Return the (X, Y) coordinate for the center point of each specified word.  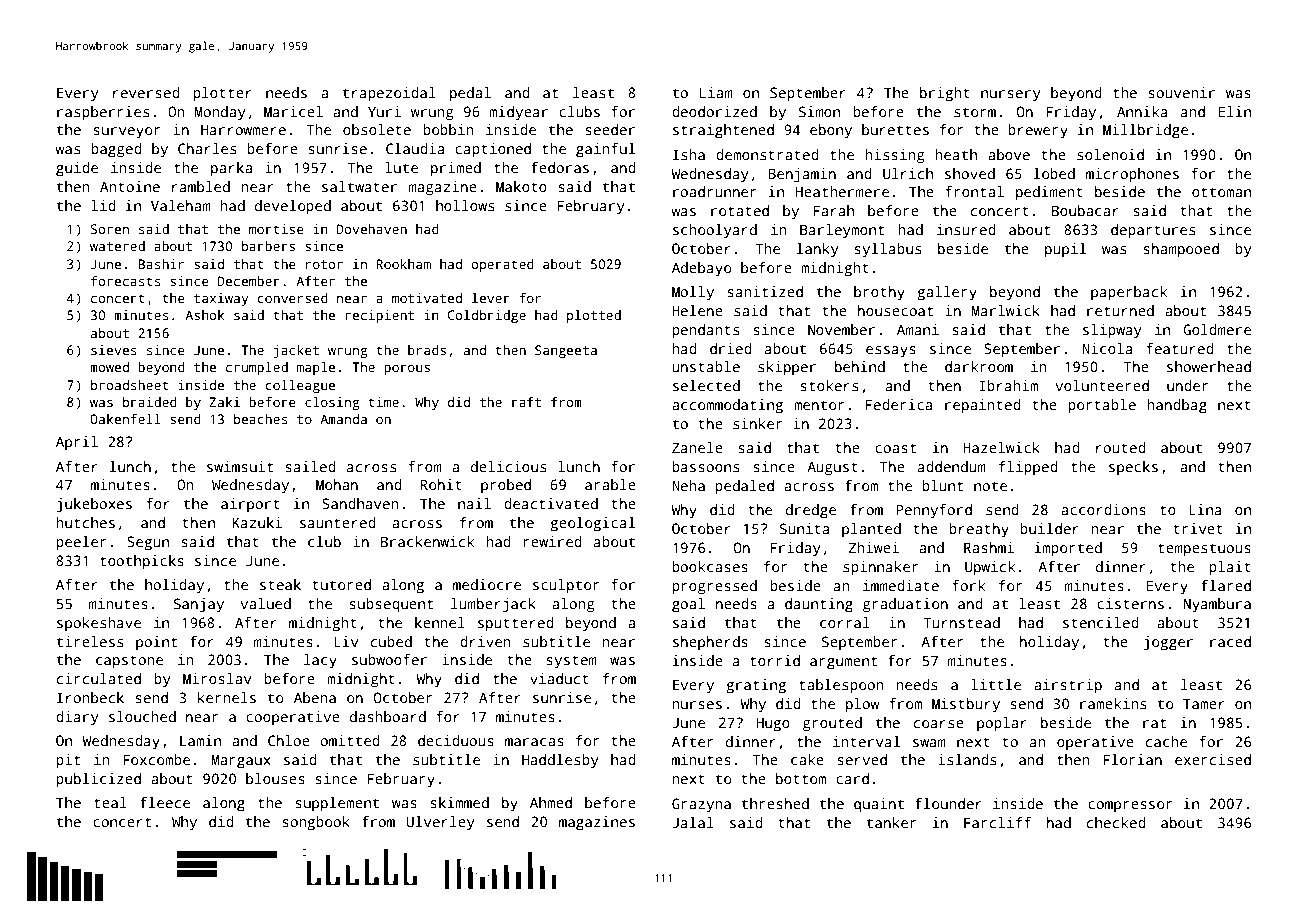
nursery (1010, 96)
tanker (892, 822)
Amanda (343, 419)
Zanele (697, 447)
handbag (1177, 406)
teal (110, 802)
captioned (493, 150)
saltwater (359, 186)
